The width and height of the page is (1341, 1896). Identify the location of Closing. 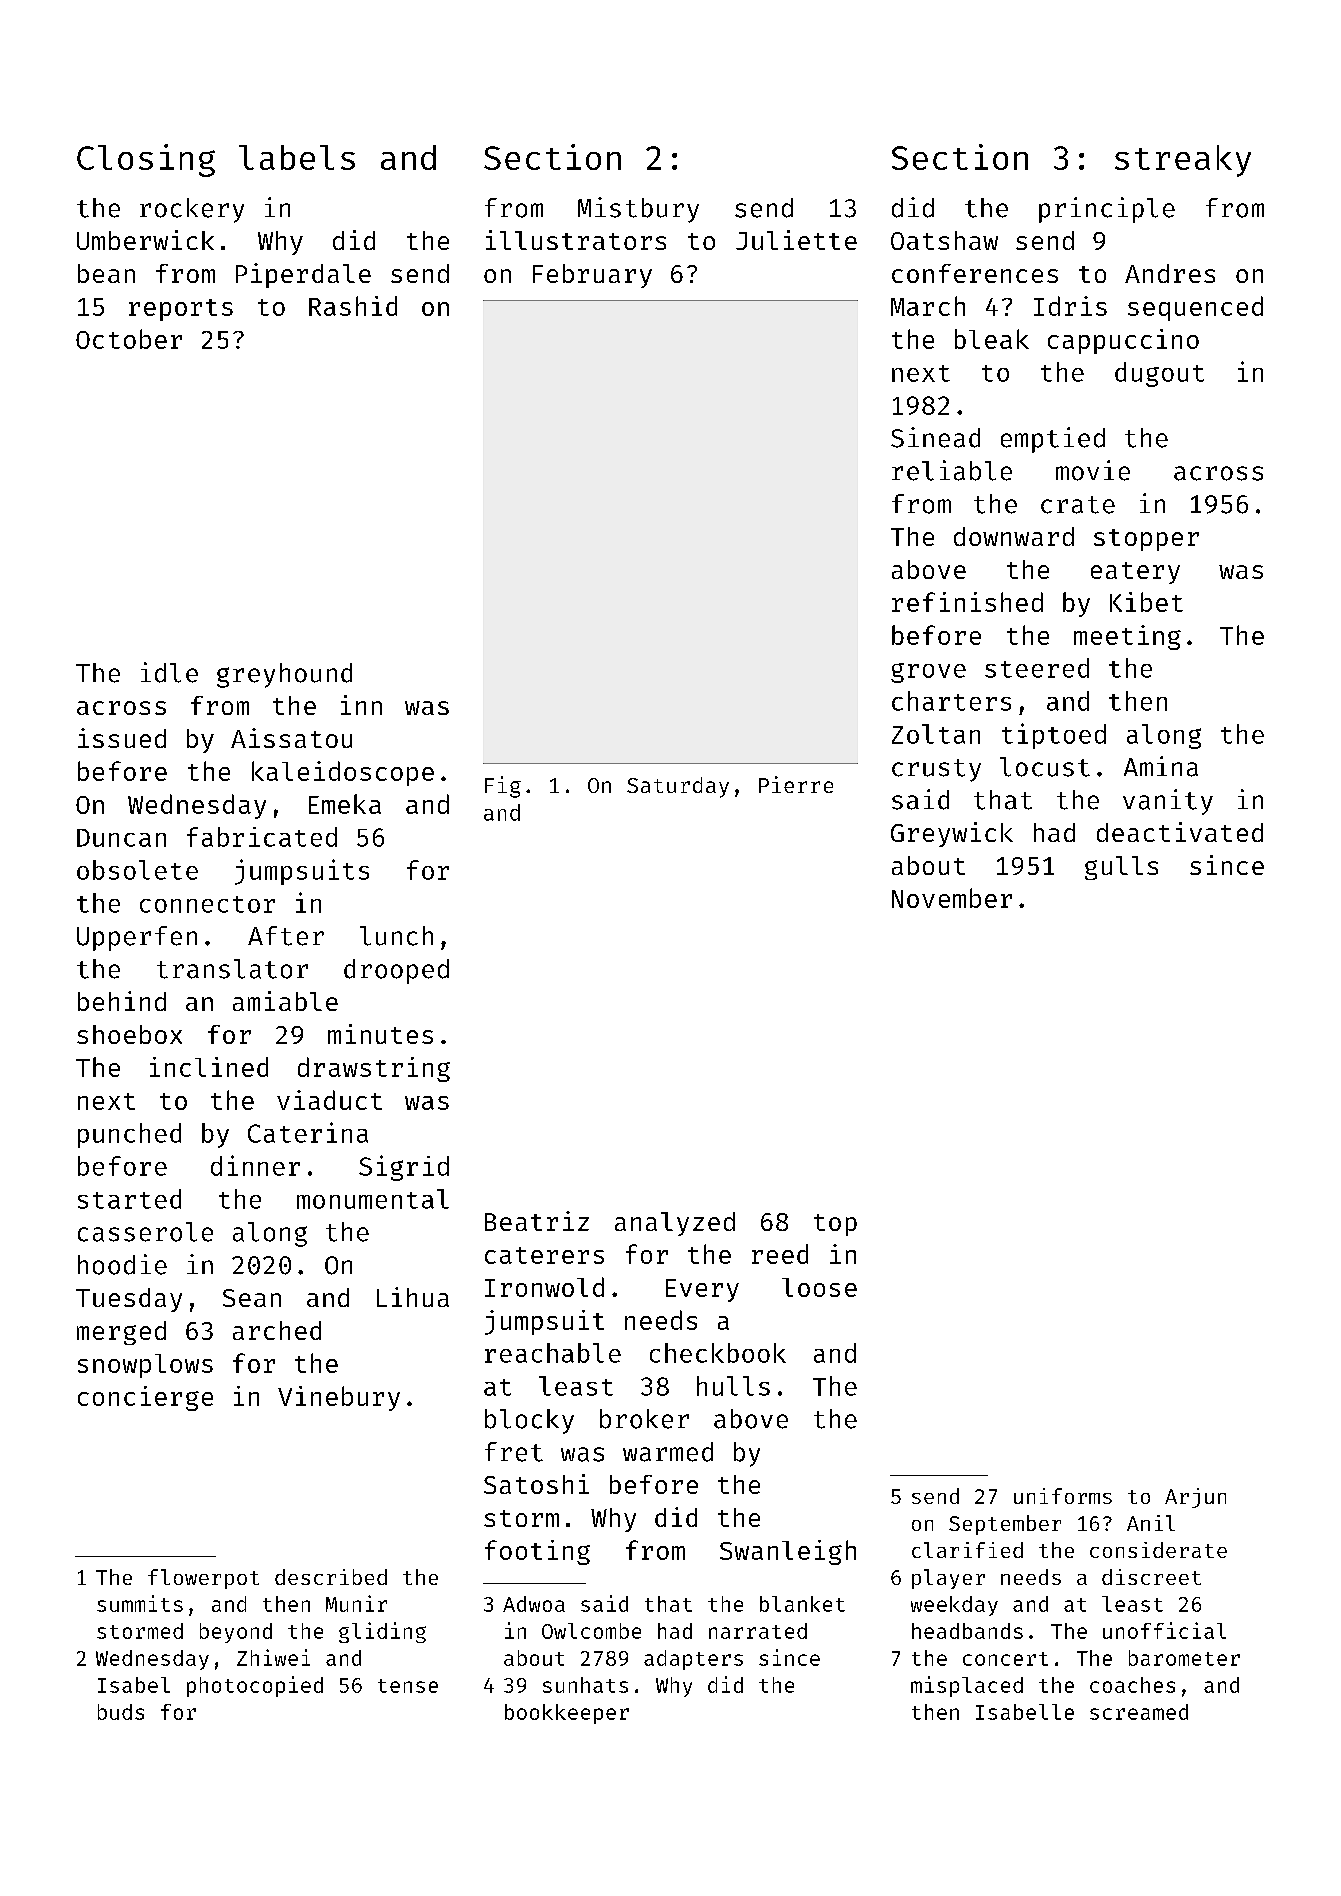
(146, 160).
